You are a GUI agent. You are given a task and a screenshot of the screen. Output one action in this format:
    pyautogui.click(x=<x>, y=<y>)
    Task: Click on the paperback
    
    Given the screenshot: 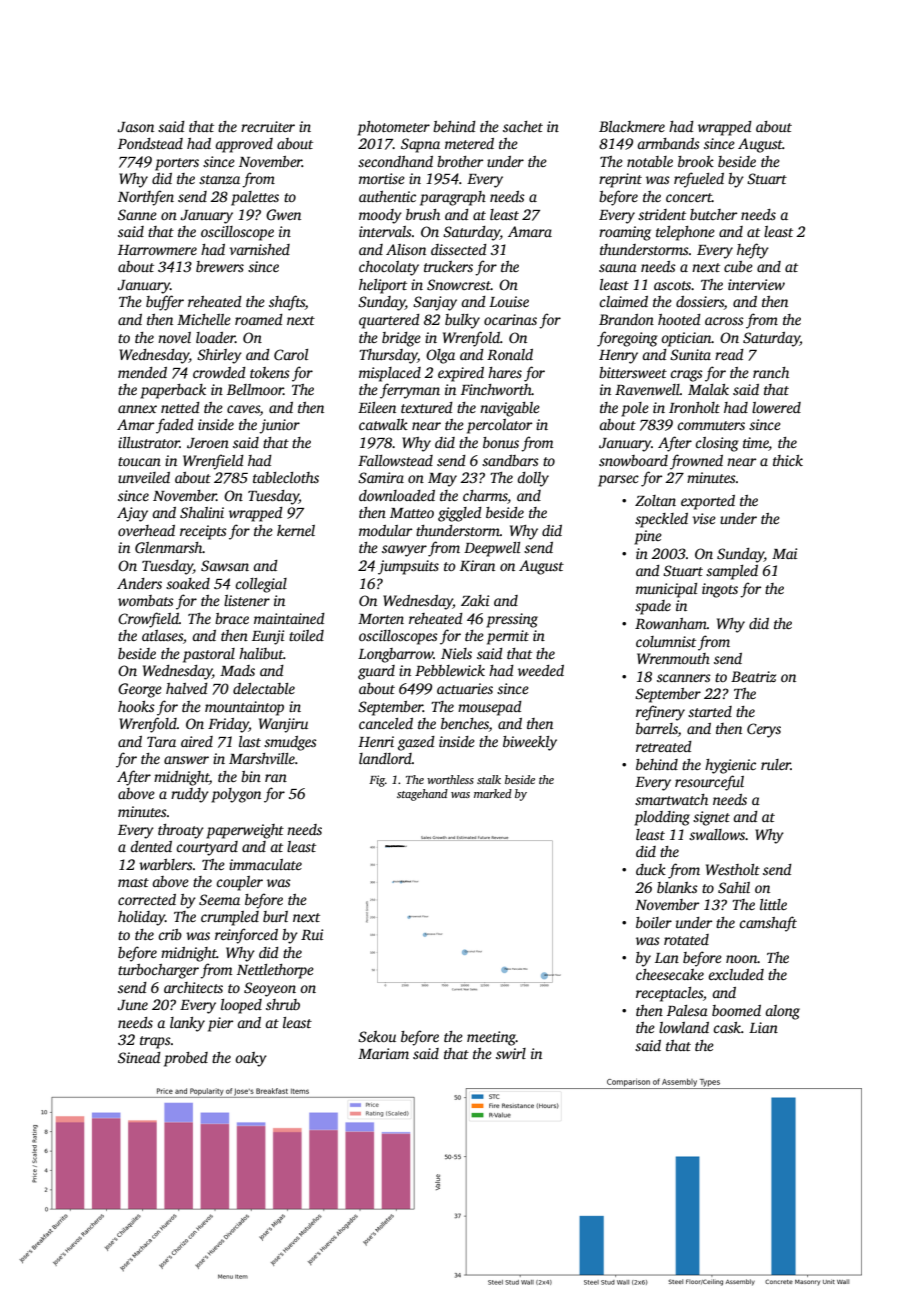 What is the action you would take?
    pyautogui.click(x=173, y=391)
